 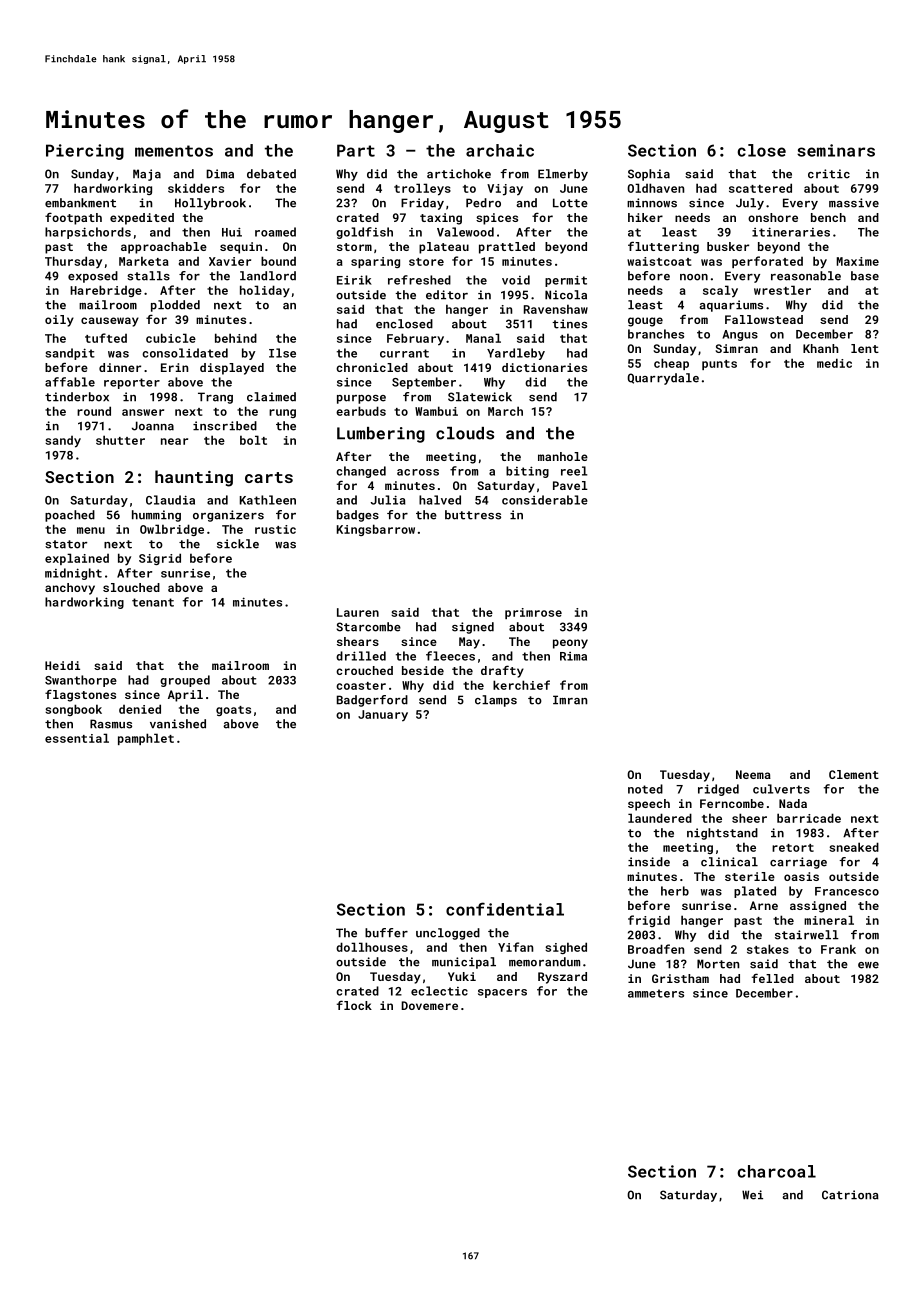 What do you see at coordinates (194, 478) in the page?
I see `haunting` at bounding box center [194, 478].
